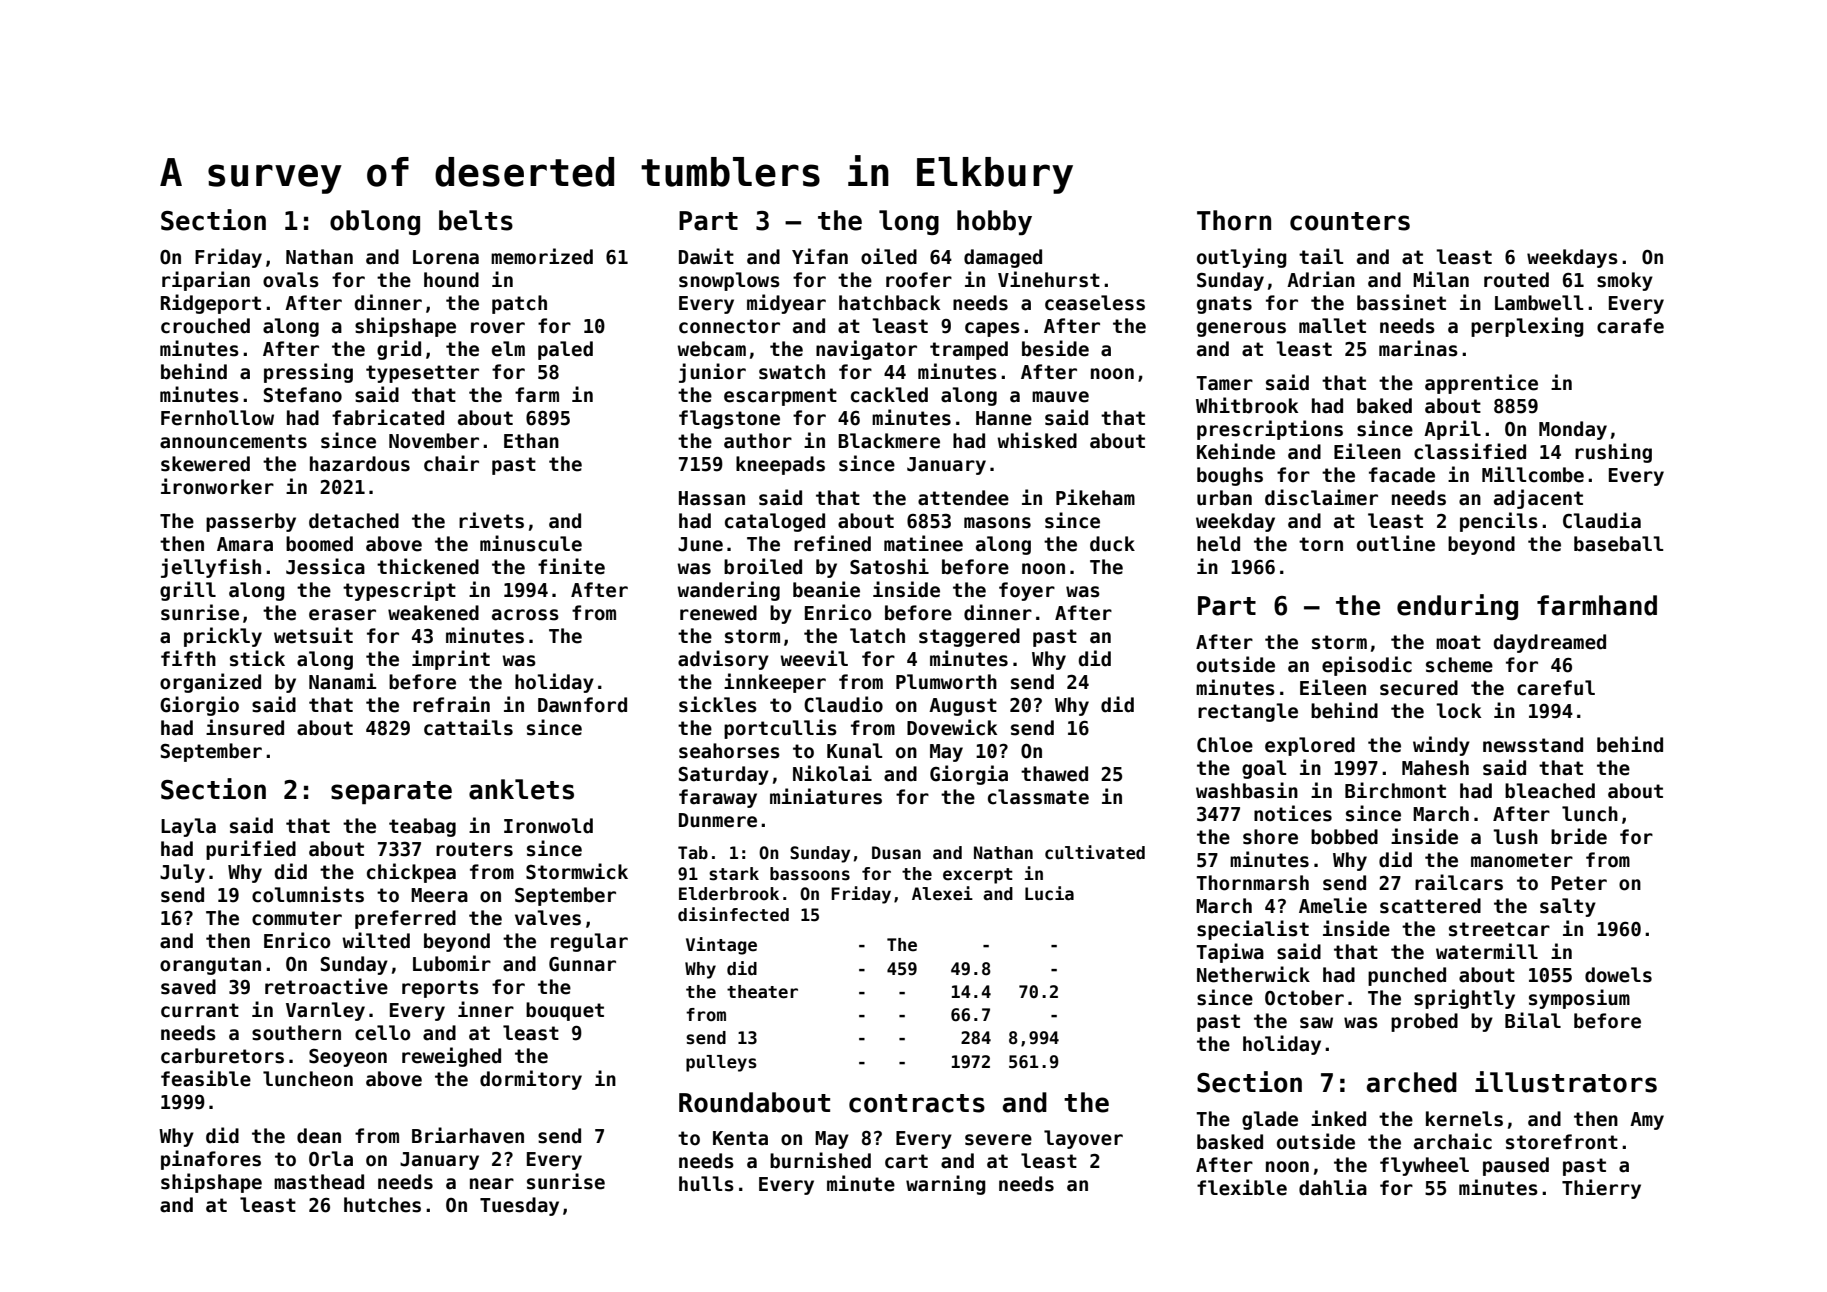  What do you see at coordinates (446, 257) in the screenshot?
I see `Lorena` at bounding box center [446, 257].
